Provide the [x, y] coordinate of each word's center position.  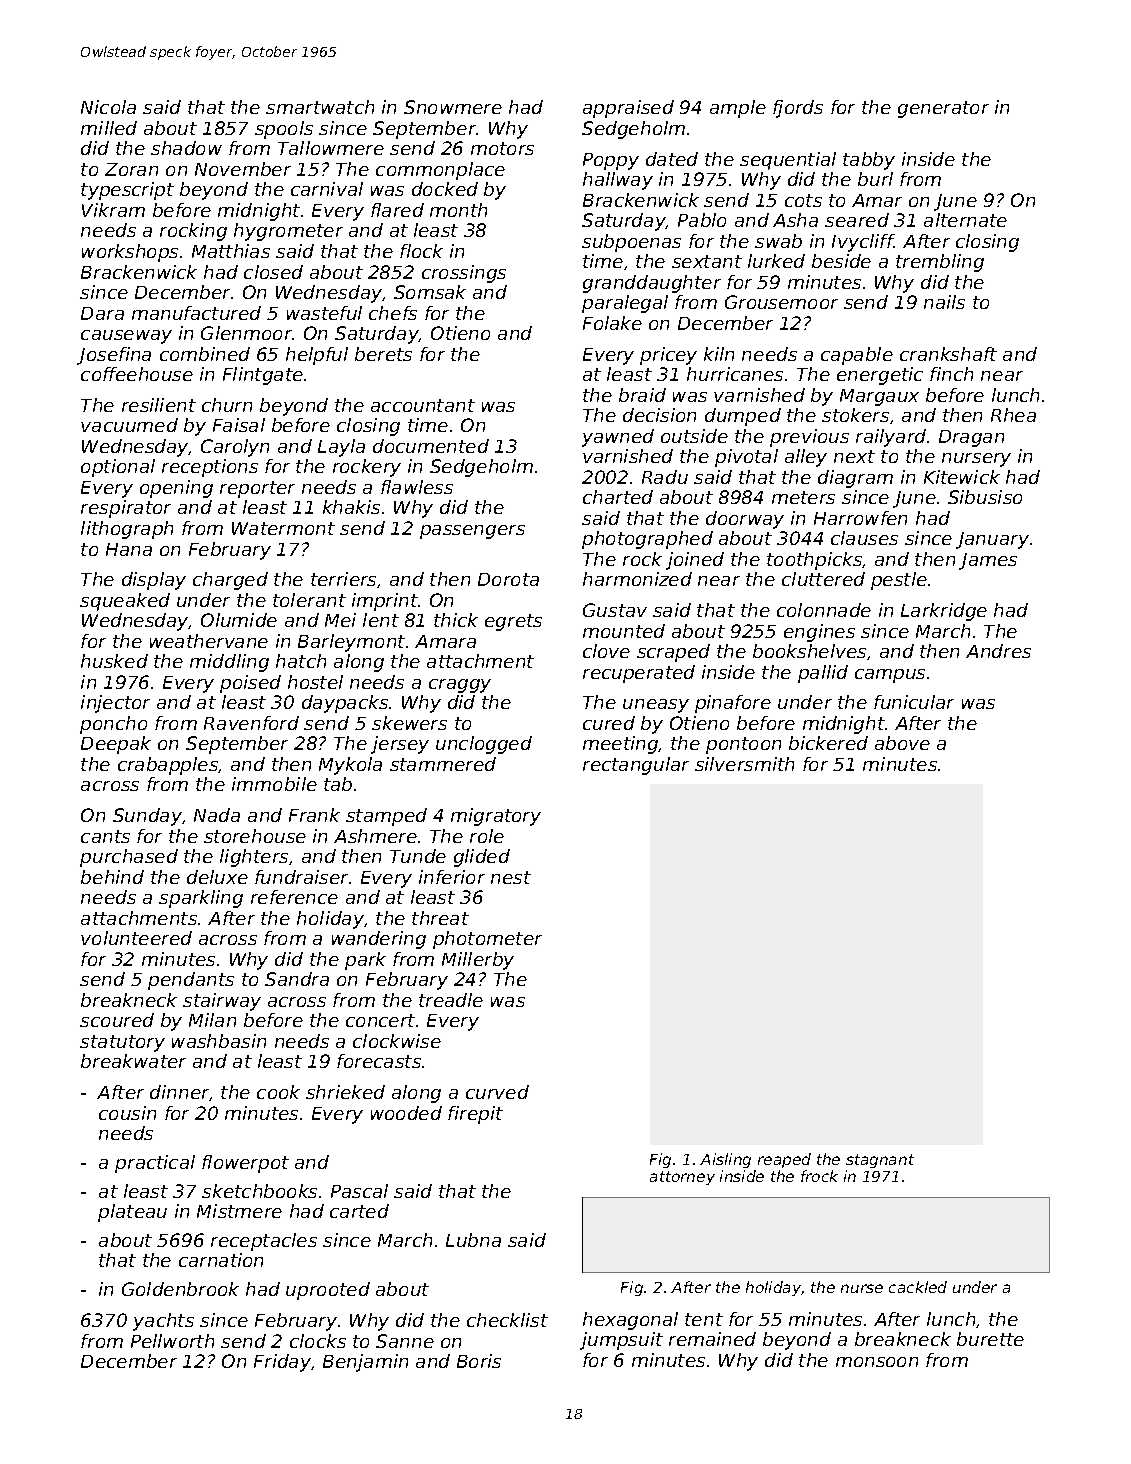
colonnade [824, 610]
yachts [163, 1322]
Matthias [231, 251]
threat [440, 918]
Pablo [702, 220]
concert [380, 1020]
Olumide [239, 620]
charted [618, 497]
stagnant [880, 1161]
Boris [479, 1361]
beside [841, 261]
